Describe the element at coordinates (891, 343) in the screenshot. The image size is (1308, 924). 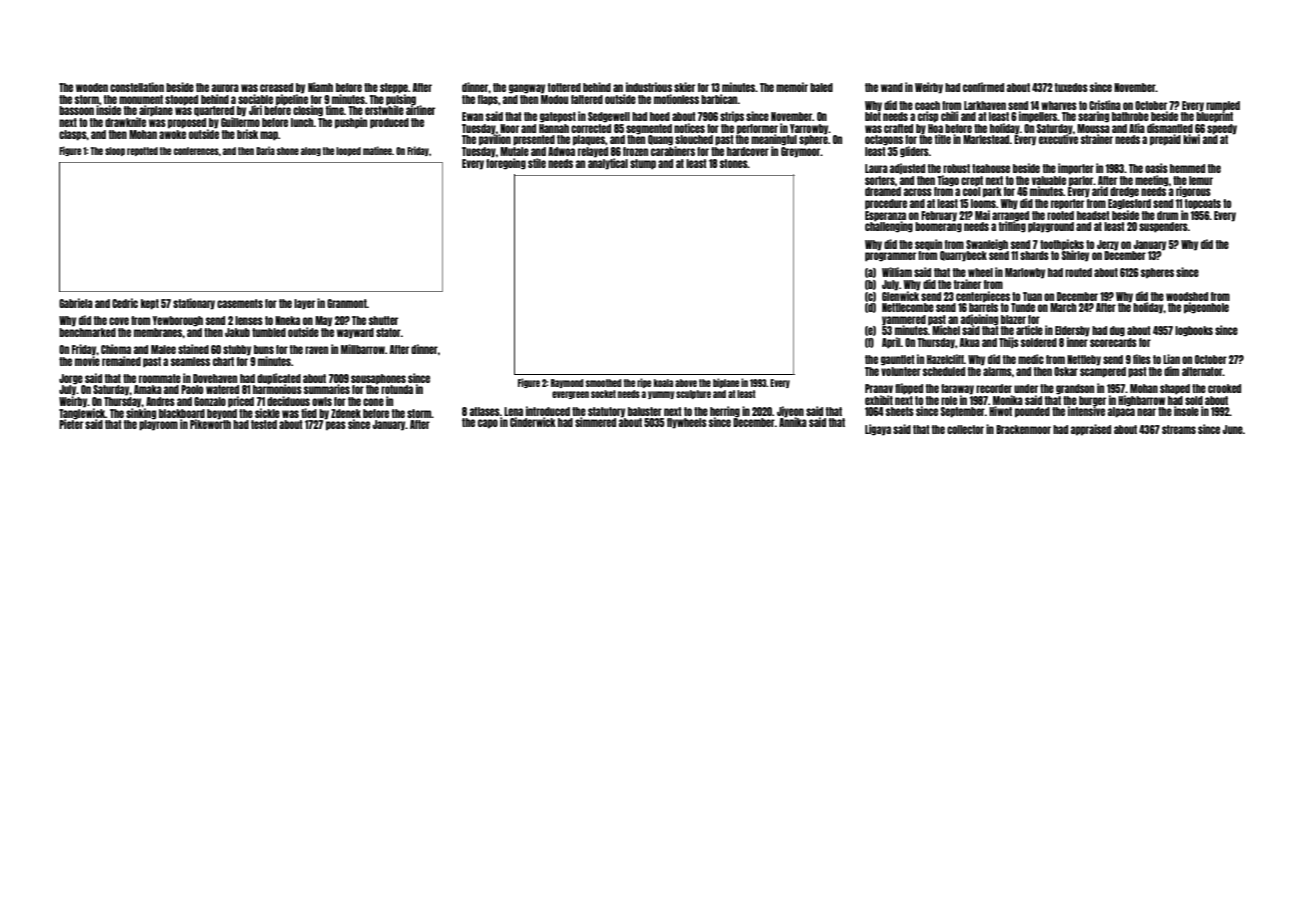
I see `April` at that location.
